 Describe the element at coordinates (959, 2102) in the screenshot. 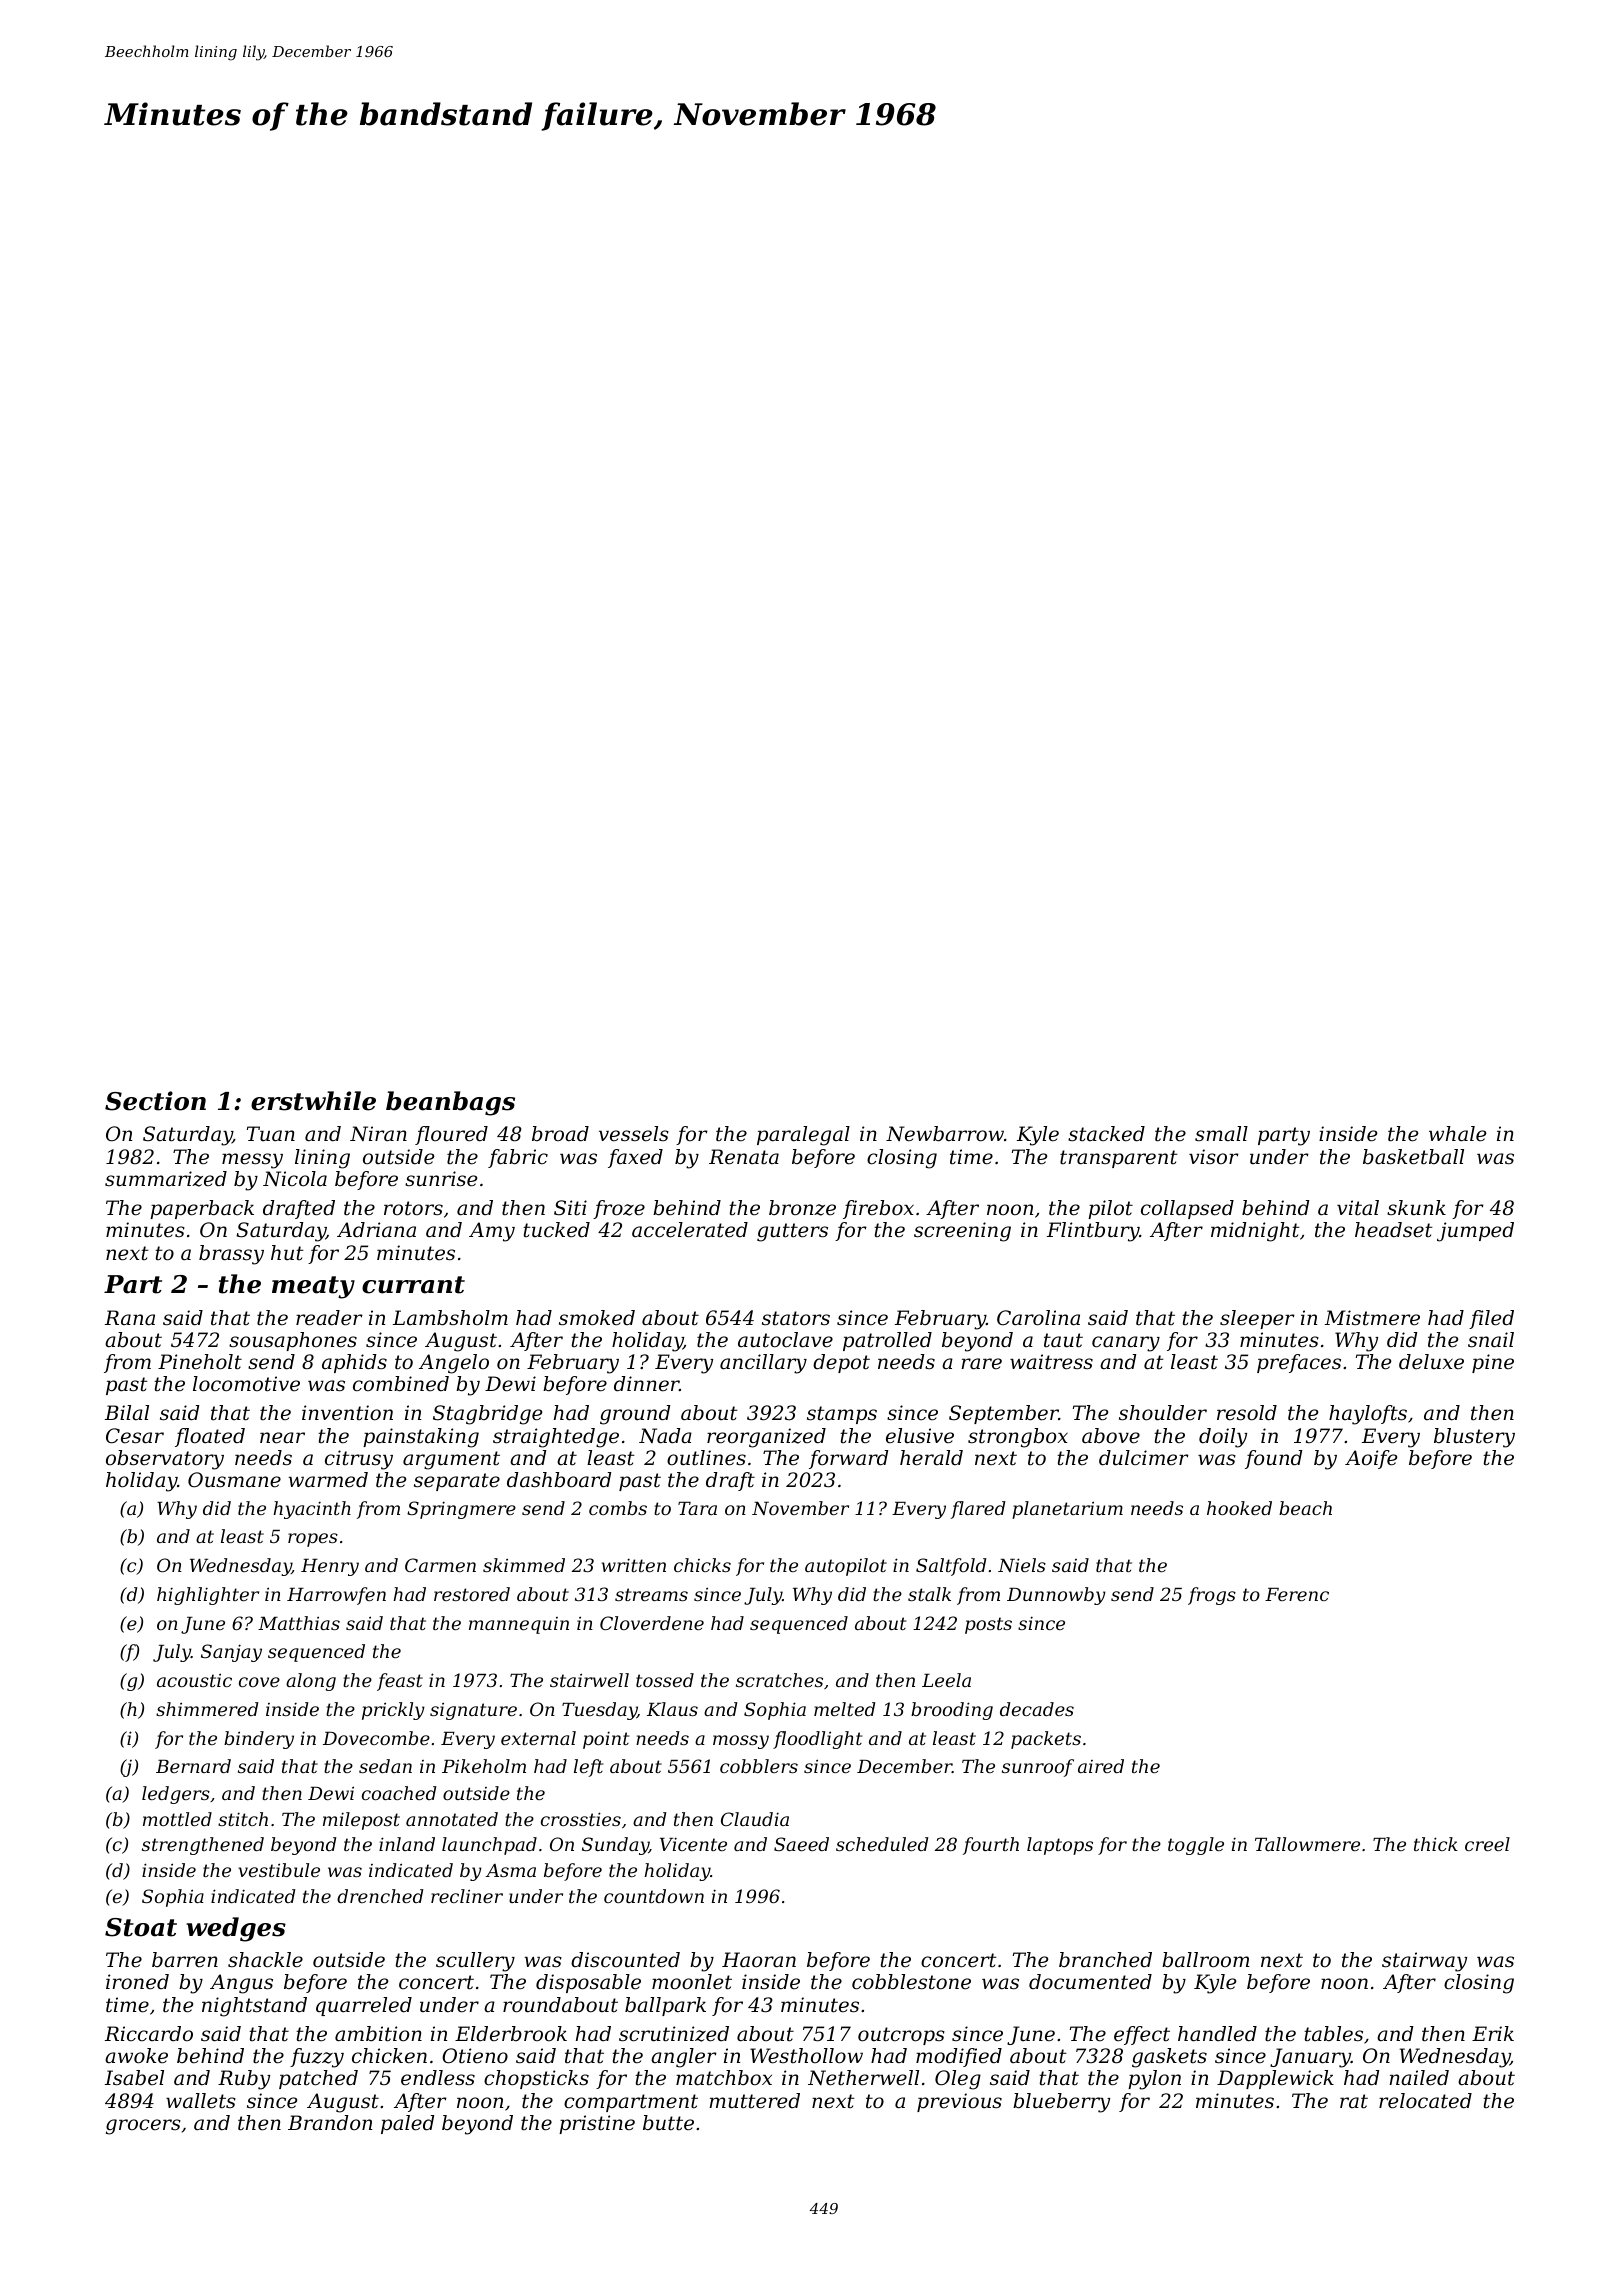

I see `previous` at that location.
